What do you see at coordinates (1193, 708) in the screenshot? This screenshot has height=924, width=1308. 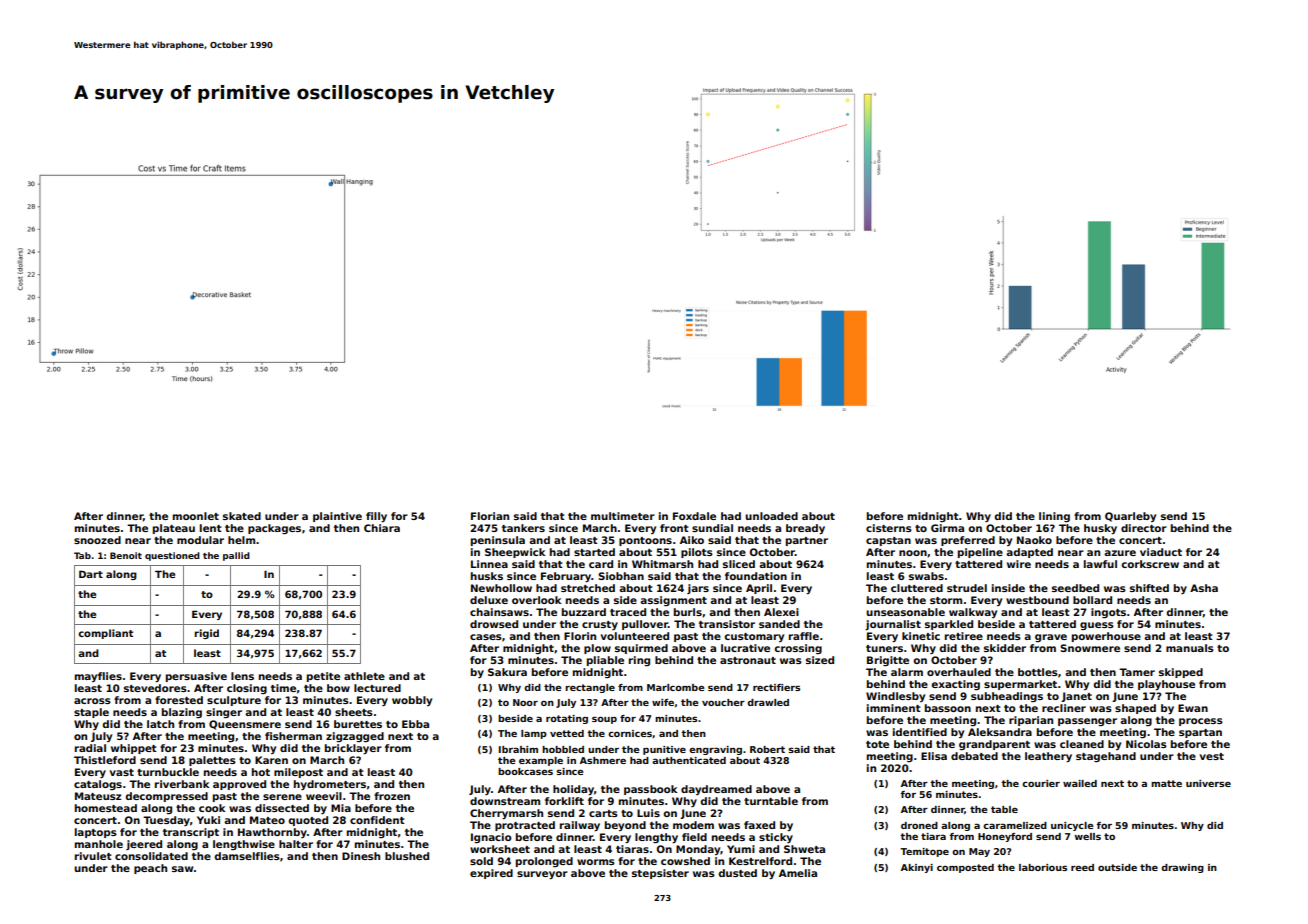 I see `Ewan` at bounding box center [1193, 708].
